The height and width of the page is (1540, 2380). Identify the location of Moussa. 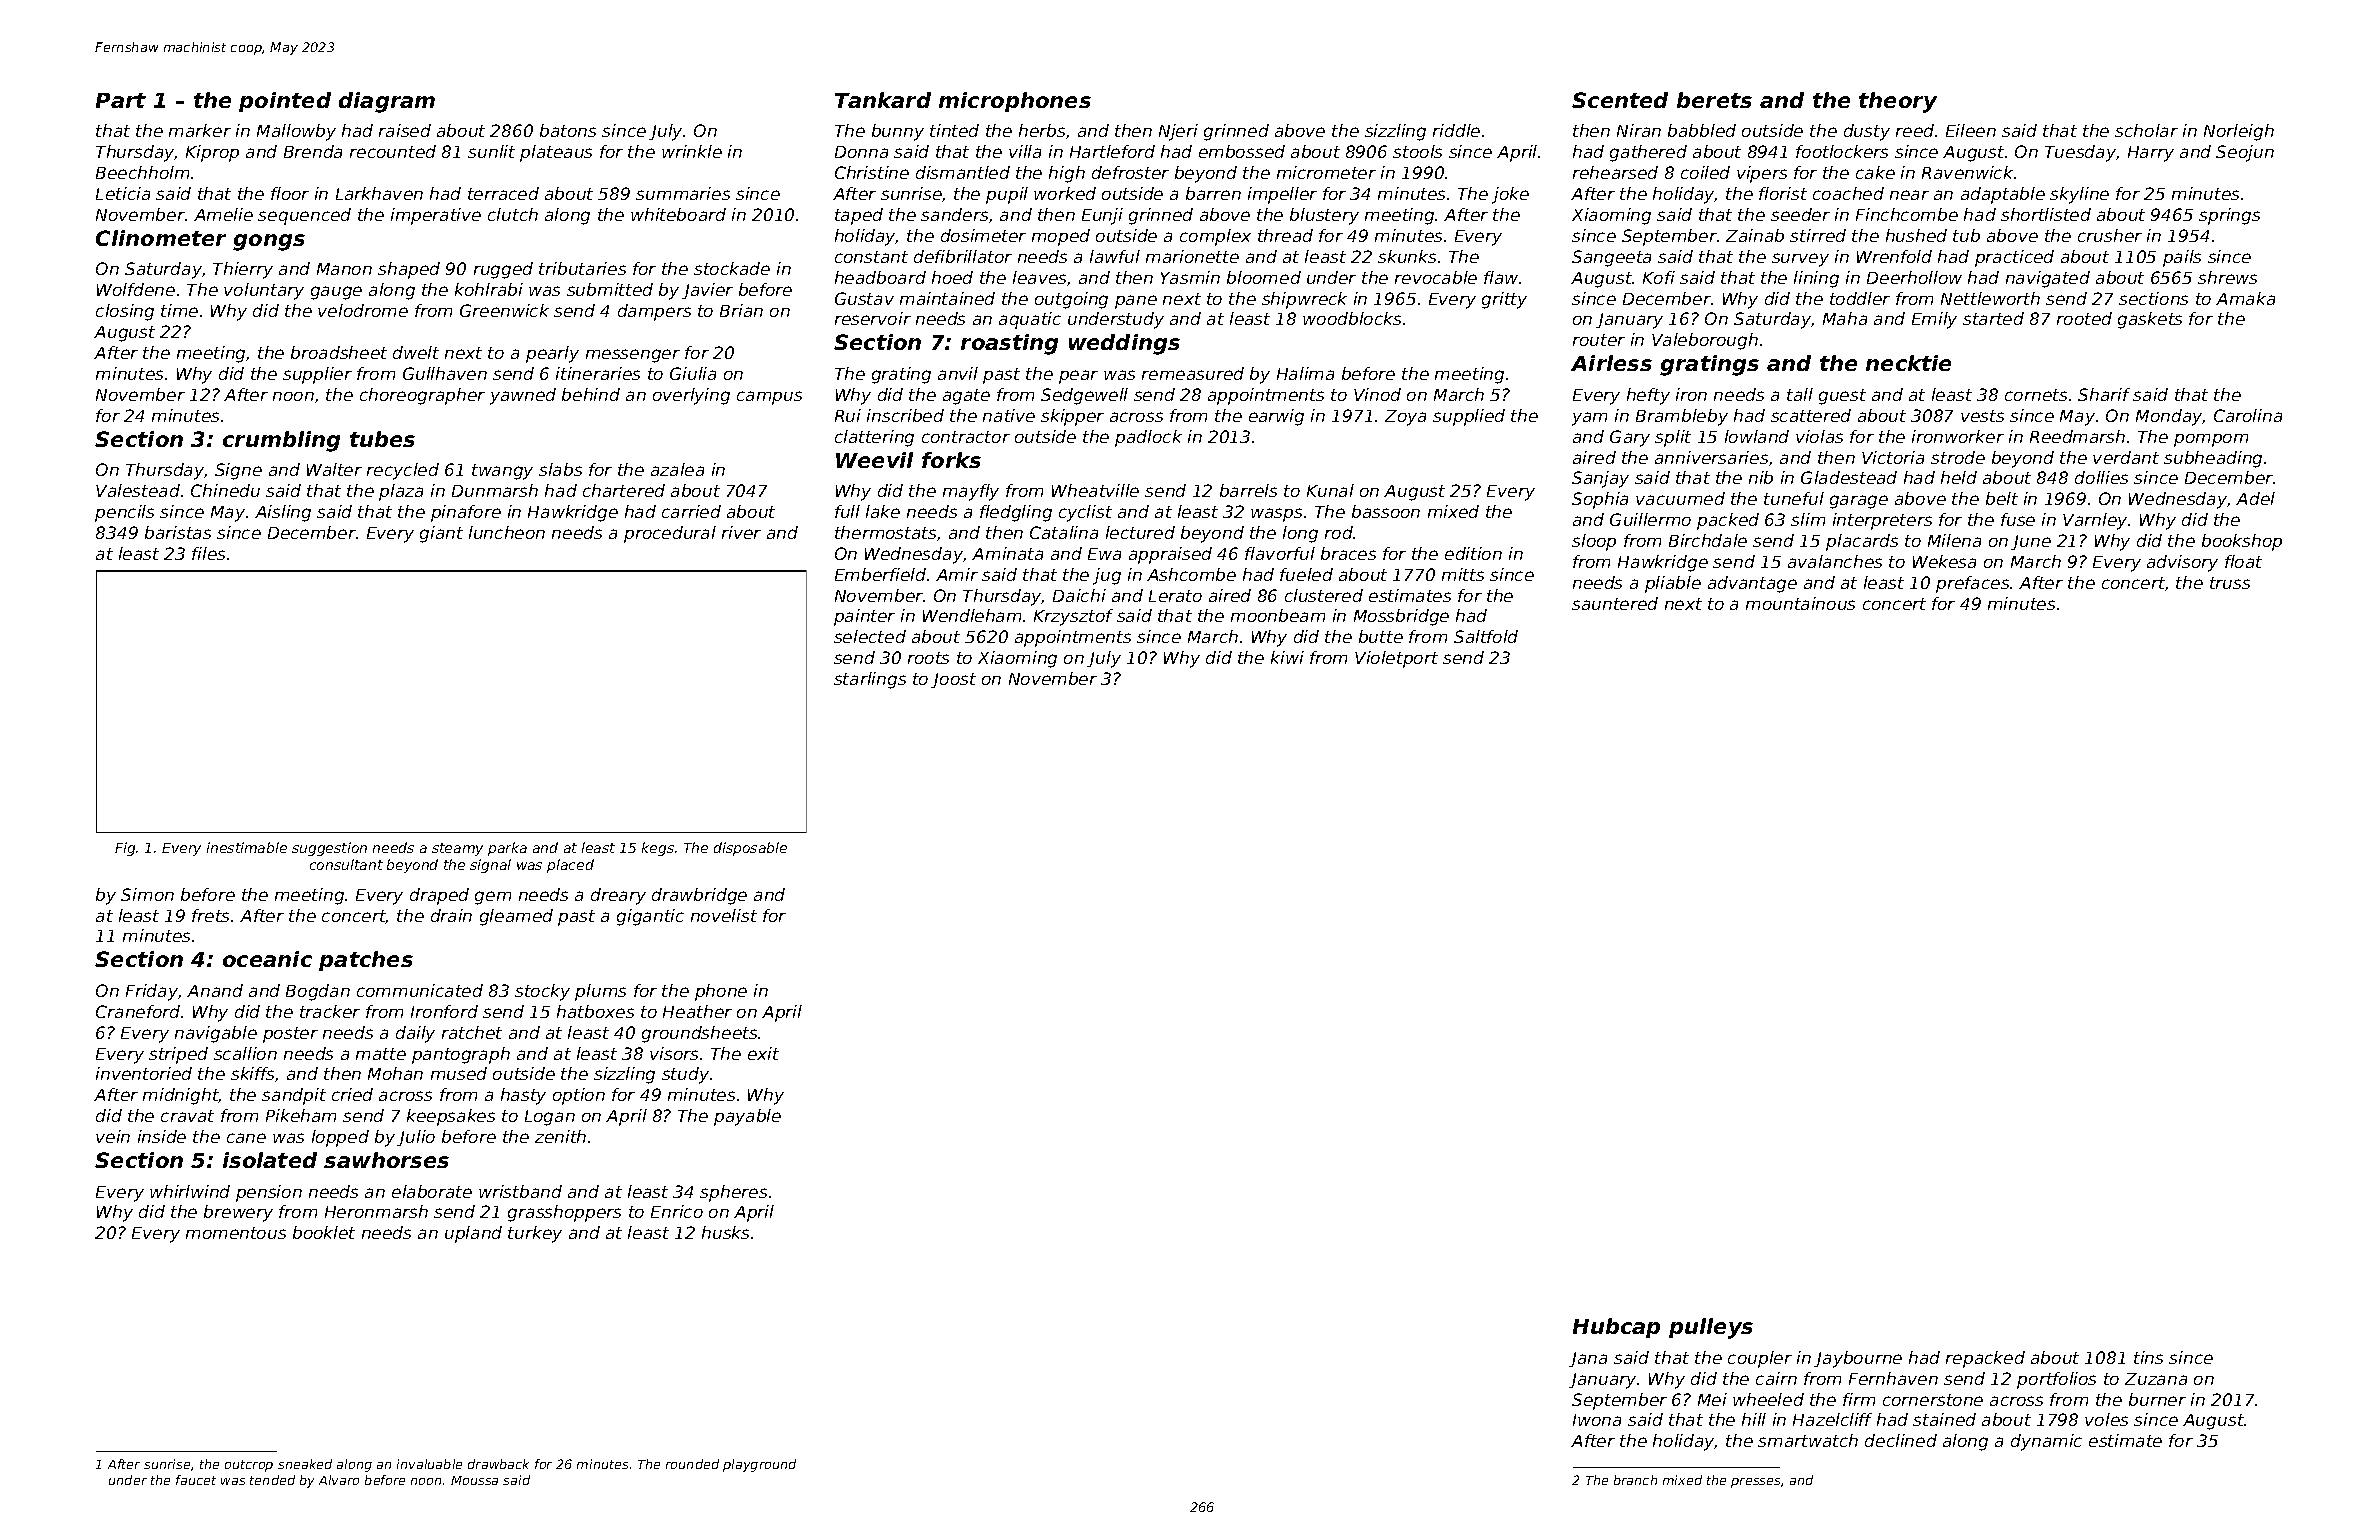
(474, 1480).
